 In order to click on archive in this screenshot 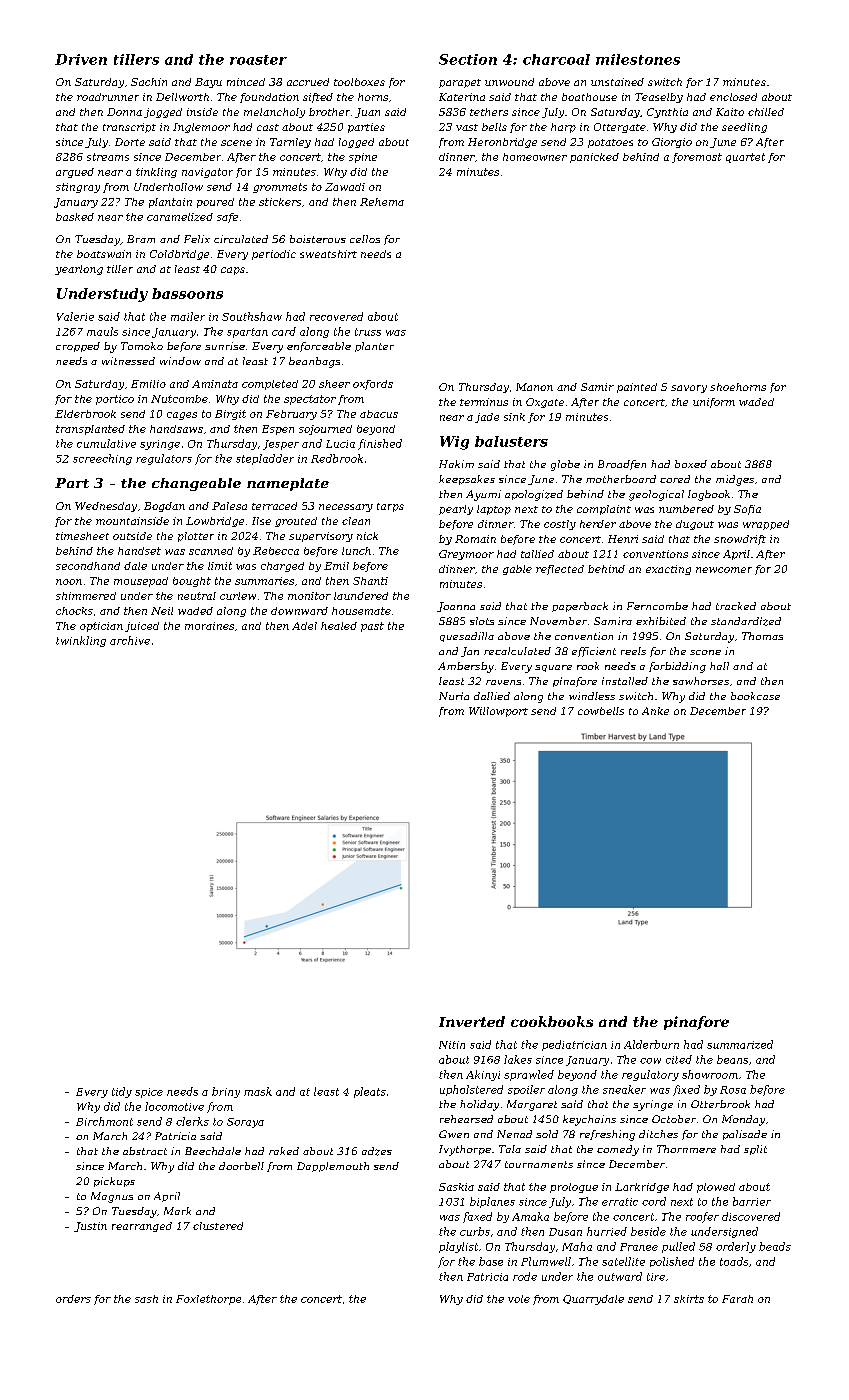, I will do `click(130, 640)`.
